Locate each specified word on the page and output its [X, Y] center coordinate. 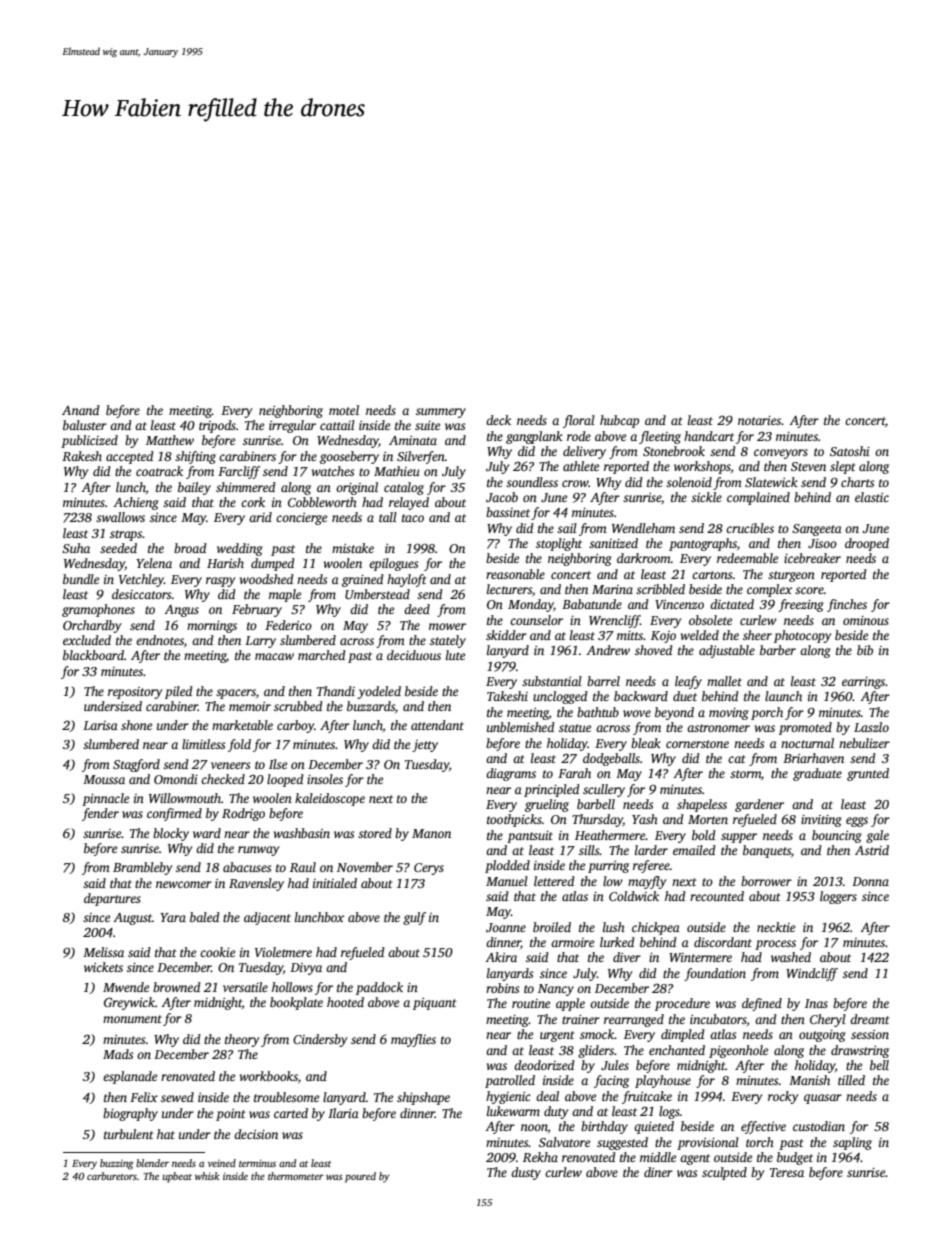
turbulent [129, 1134]
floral [579, 421]
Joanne [506, 927]
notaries [759, 420]
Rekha [540, 1157]
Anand [81, 410]
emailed [694, 850]
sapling [852, 1143]
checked [223, 779]
